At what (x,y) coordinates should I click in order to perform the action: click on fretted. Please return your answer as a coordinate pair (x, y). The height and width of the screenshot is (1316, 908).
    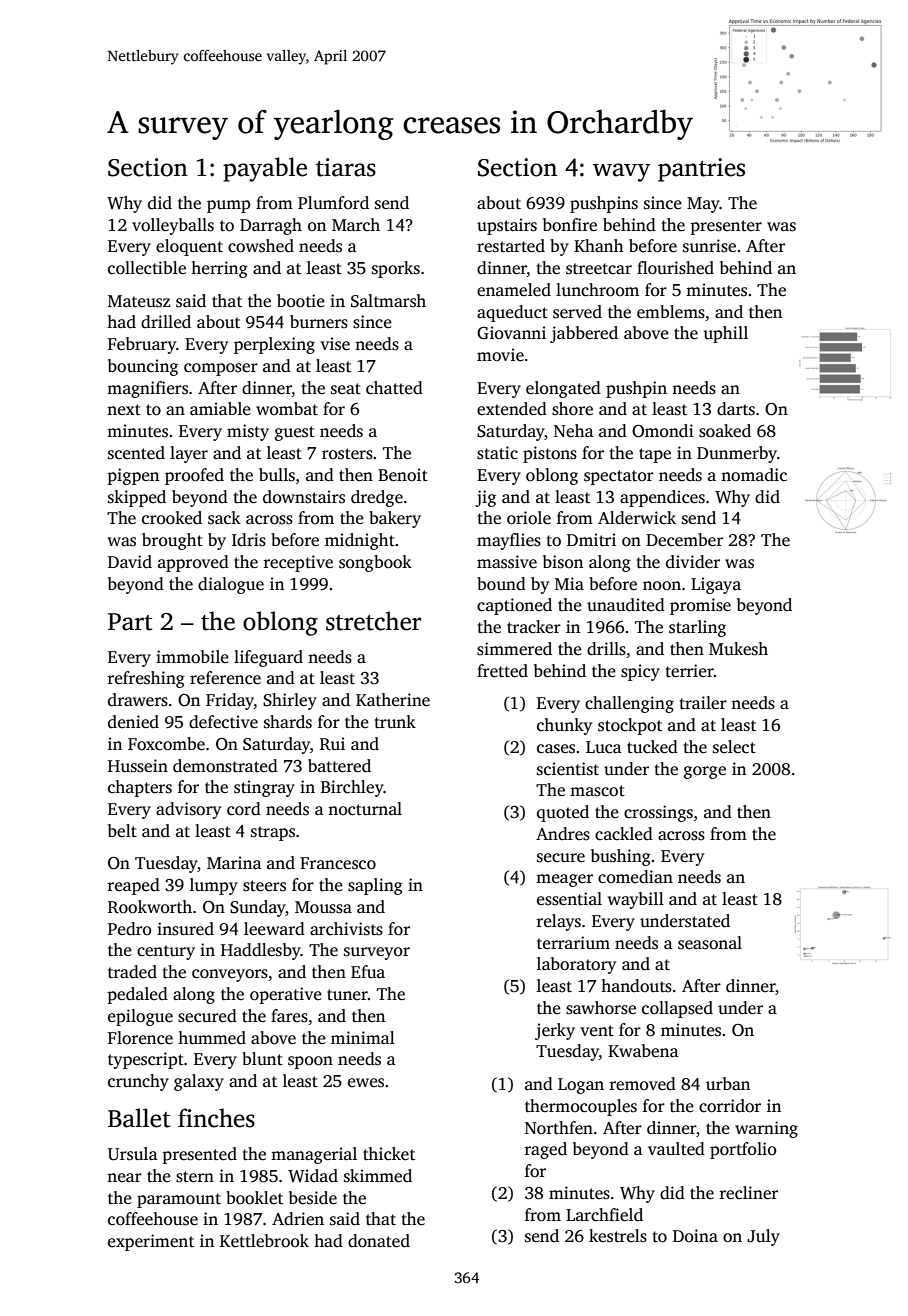
    Looking at the image, I should click on (502, 671).
